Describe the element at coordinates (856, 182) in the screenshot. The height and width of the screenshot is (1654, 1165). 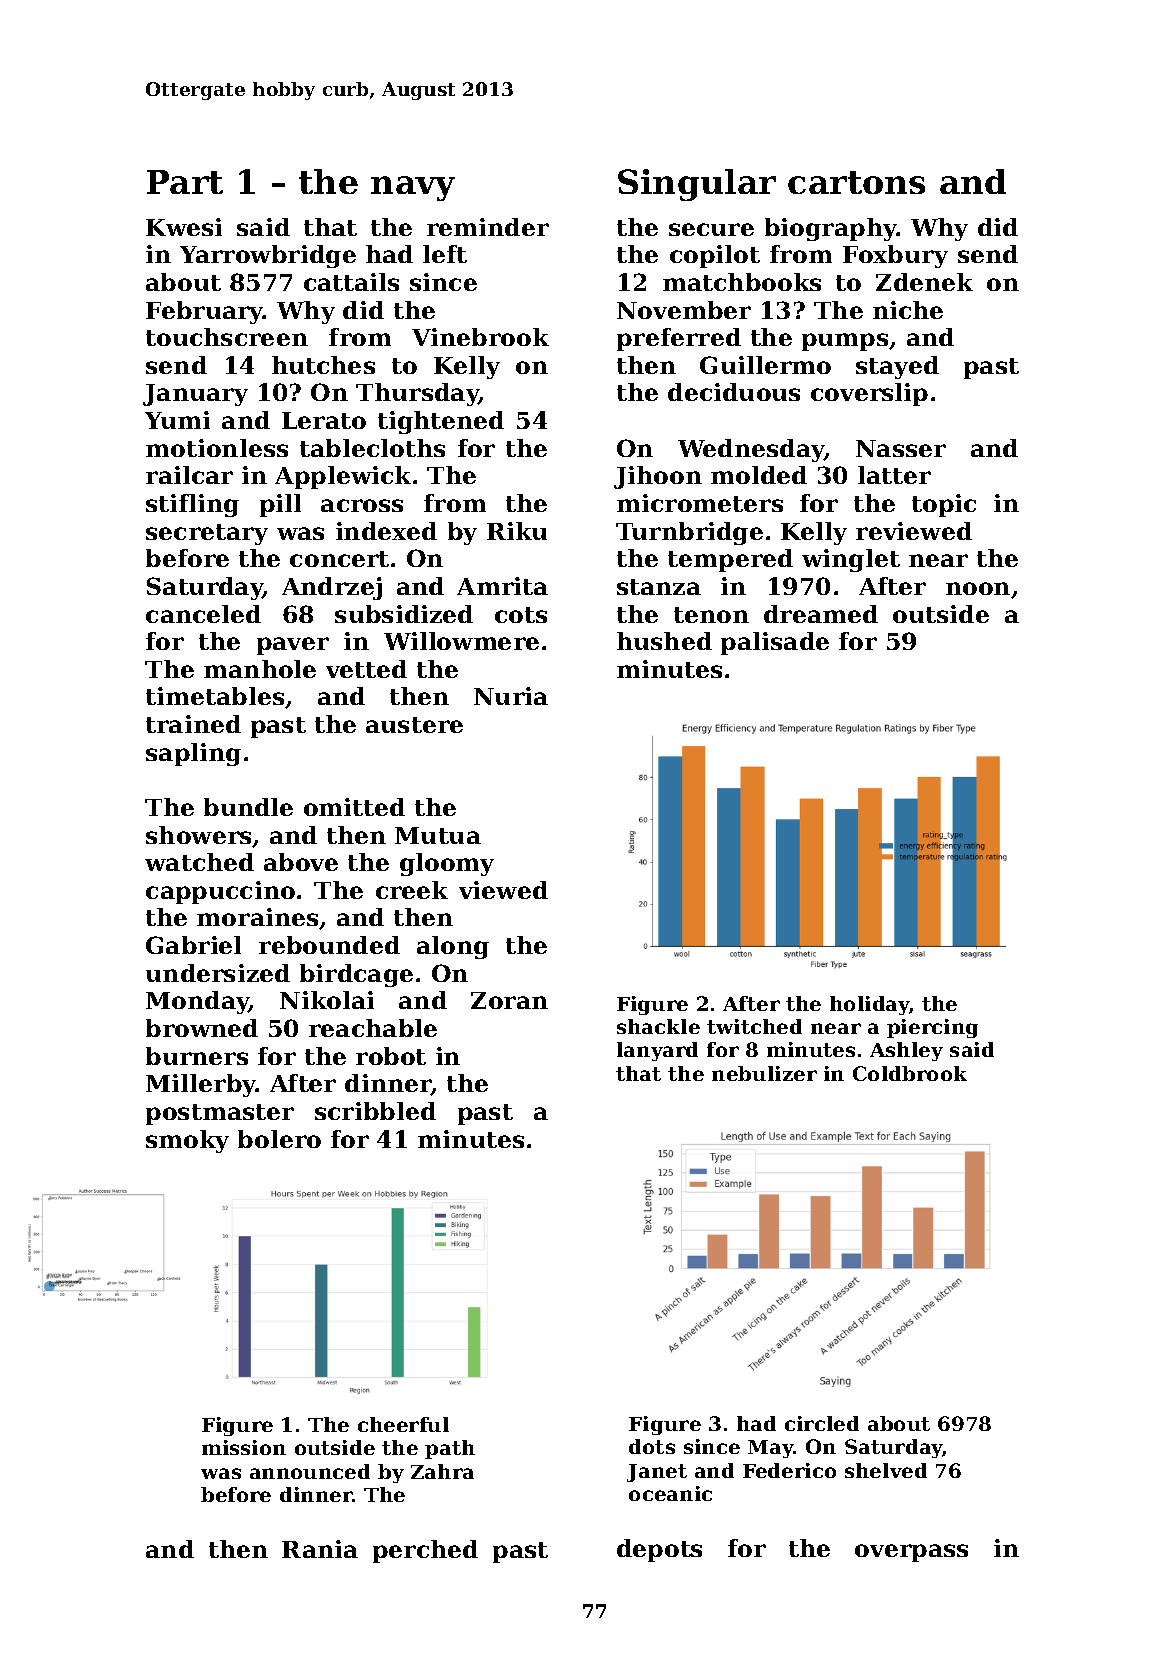
I see `cartons` at that location.
